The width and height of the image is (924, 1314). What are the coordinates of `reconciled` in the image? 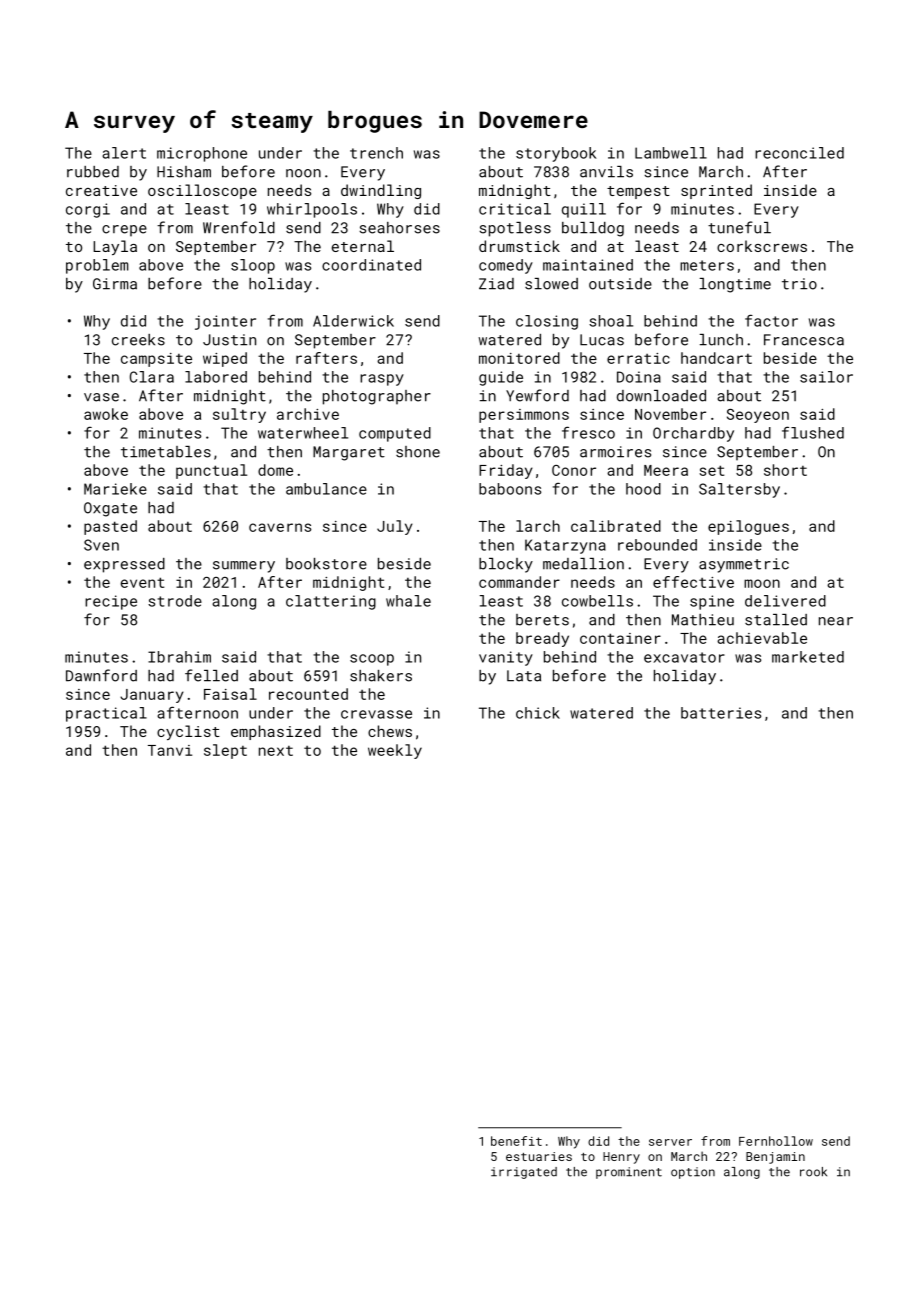 It's located at (799, 153).
